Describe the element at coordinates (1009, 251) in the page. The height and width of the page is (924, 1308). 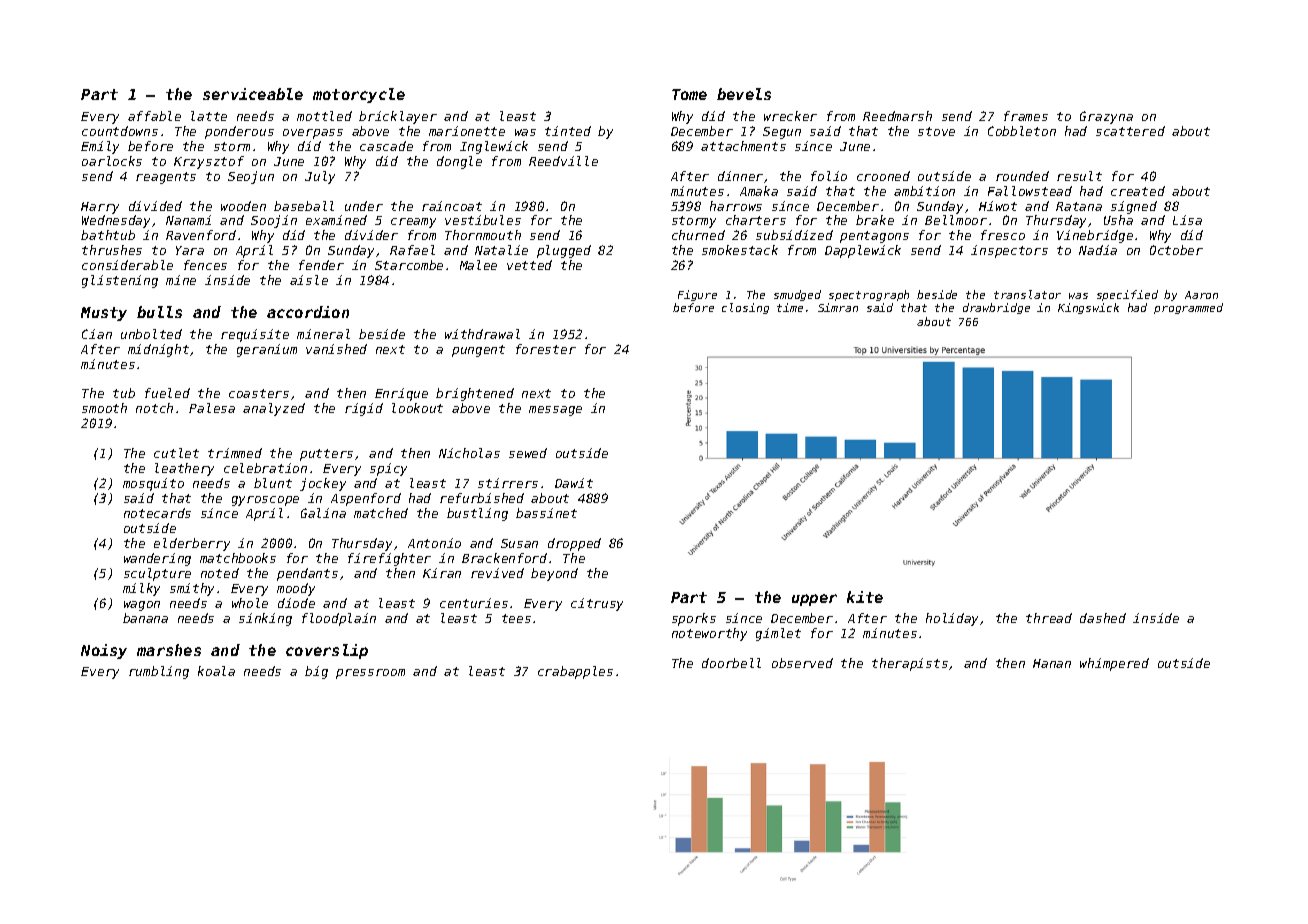
I see `inspectors` at that location.
